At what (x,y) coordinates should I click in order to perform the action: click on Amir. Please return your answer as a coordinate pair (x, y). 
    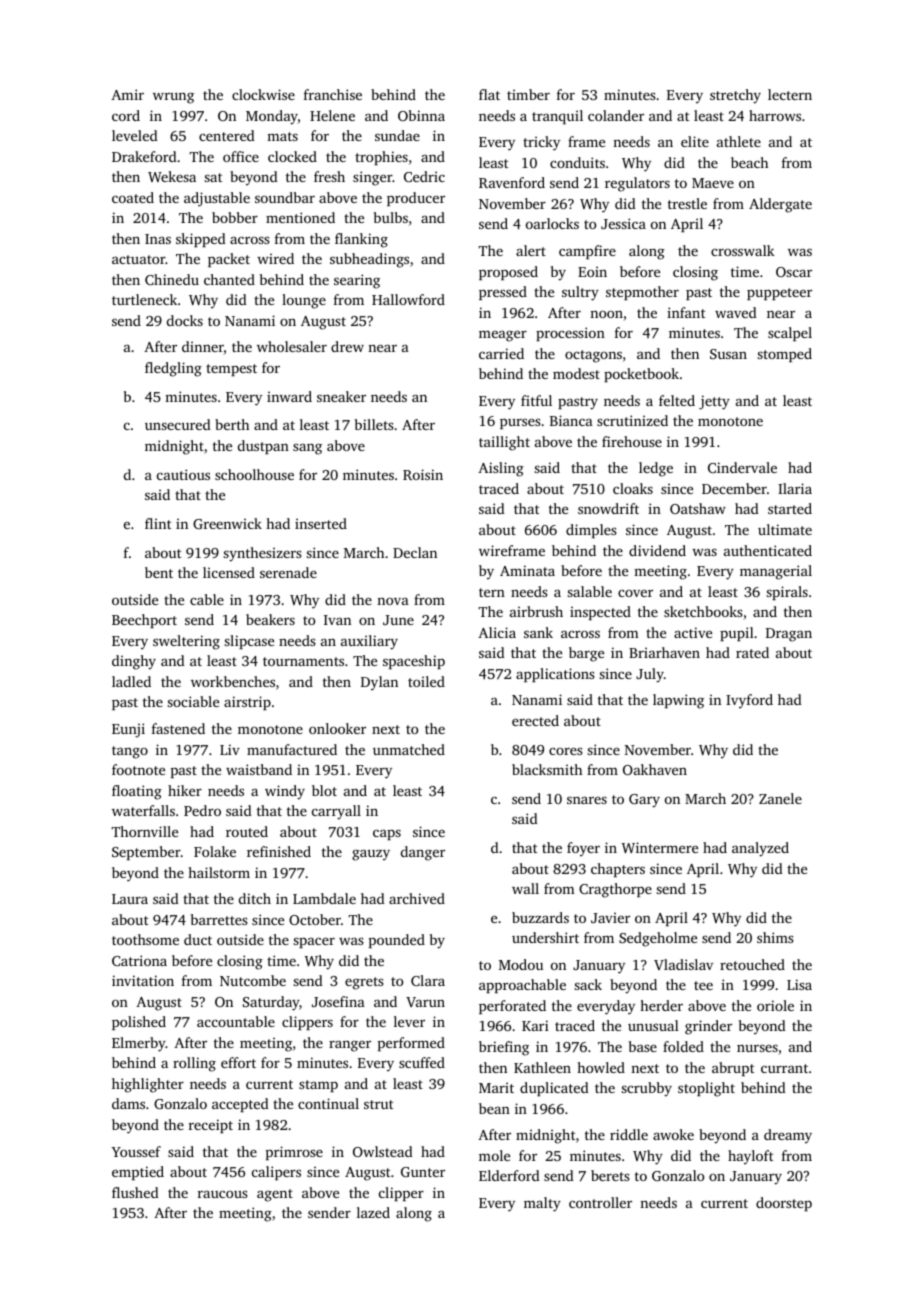
    Looking at the image, I should click on (127, 94).
